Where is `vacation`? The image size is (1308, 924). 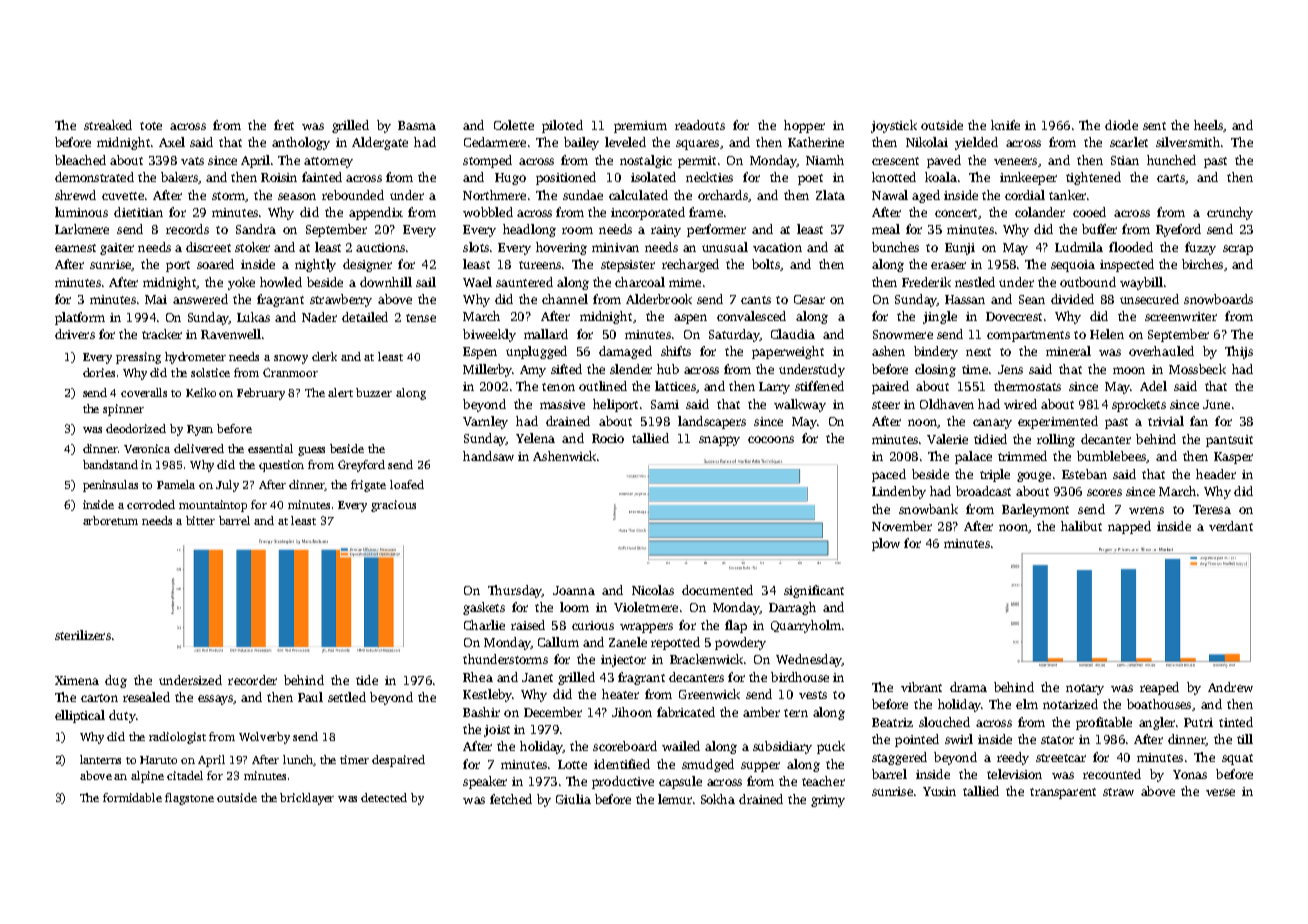 vacation is located at coordinates (777, 247).
